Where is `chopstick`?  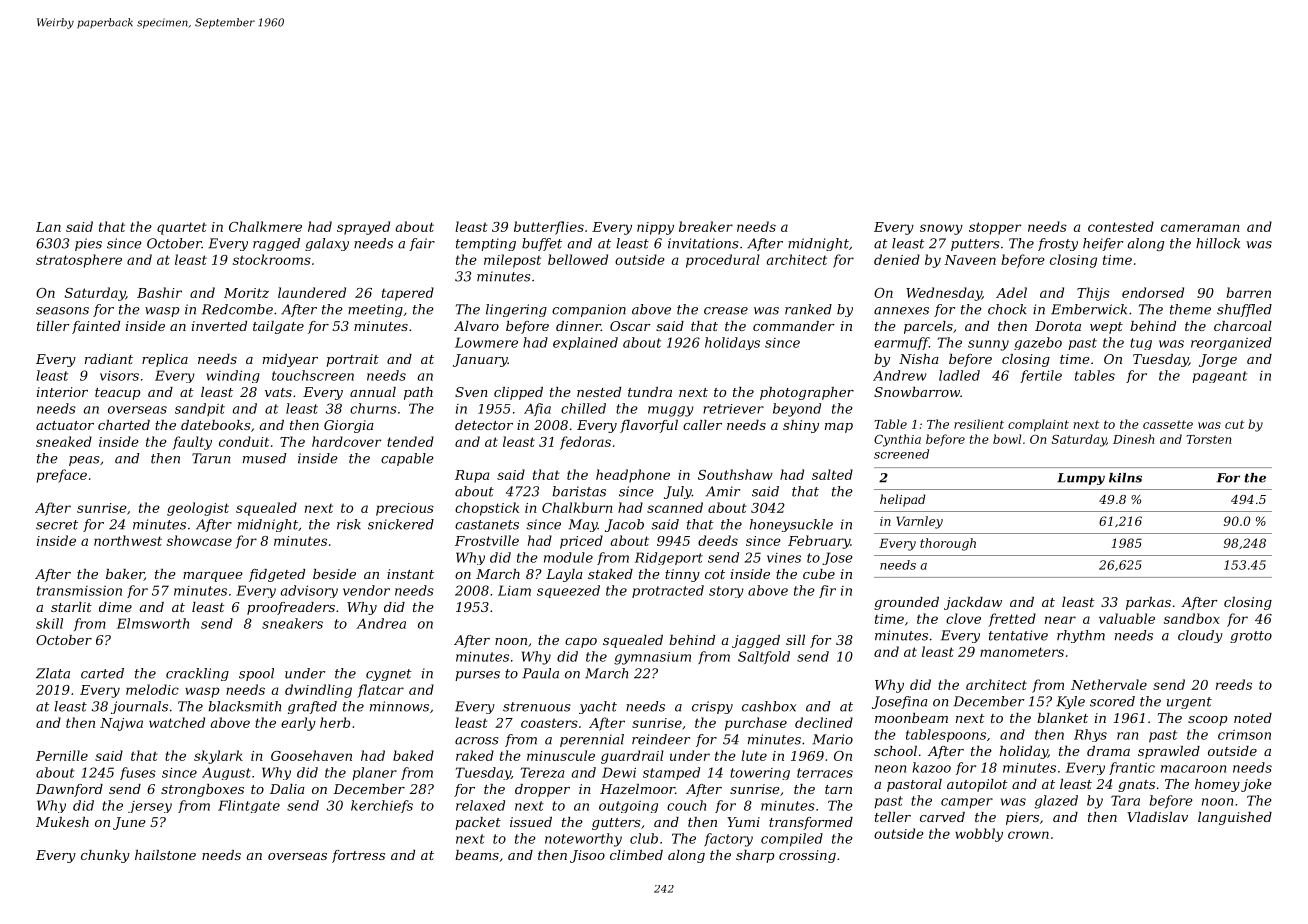
chopstick is located at coordinates (487, 509).
